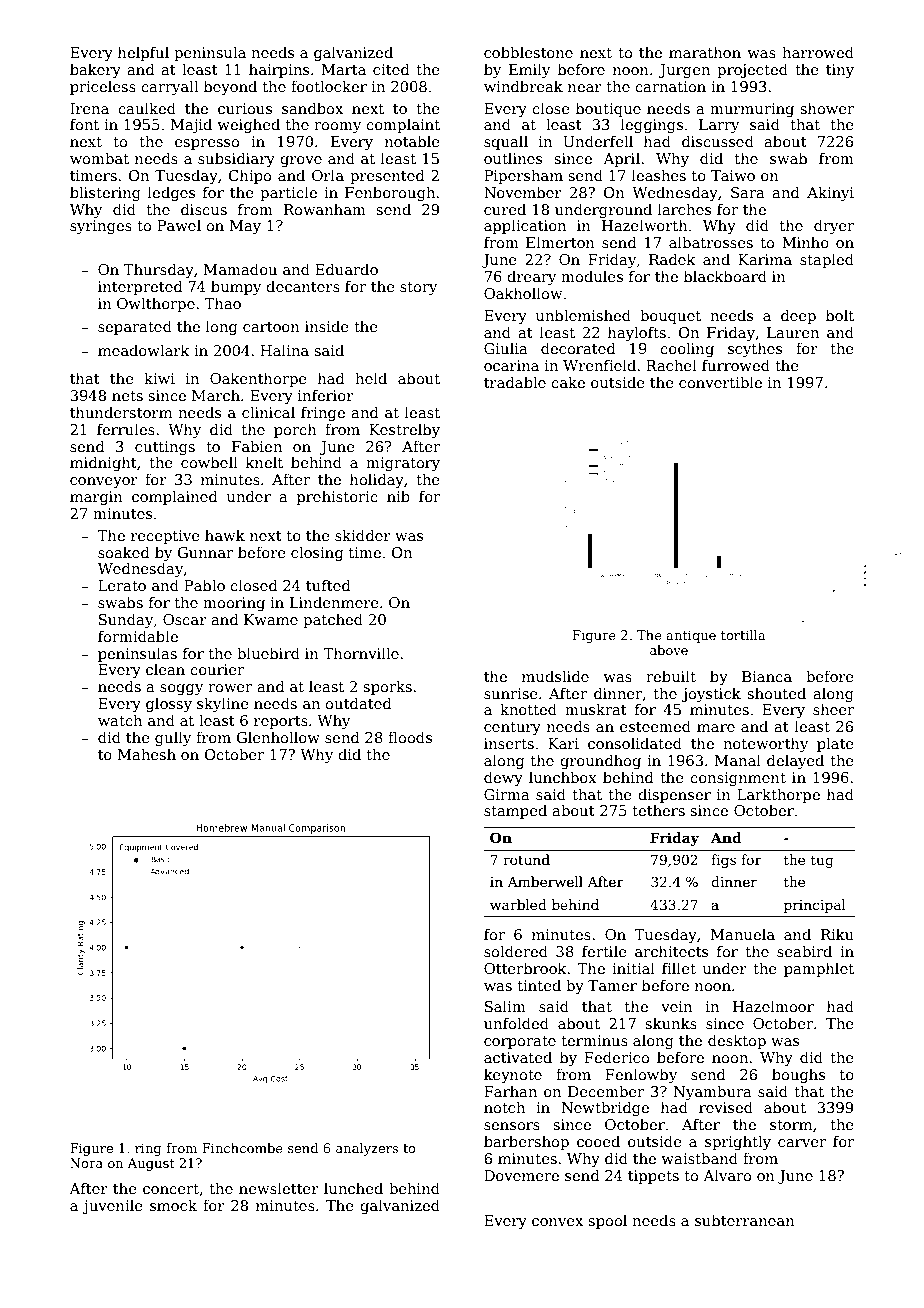 The image size is (924, 1308). I want to click on Mahesh, so click(147, 754).
